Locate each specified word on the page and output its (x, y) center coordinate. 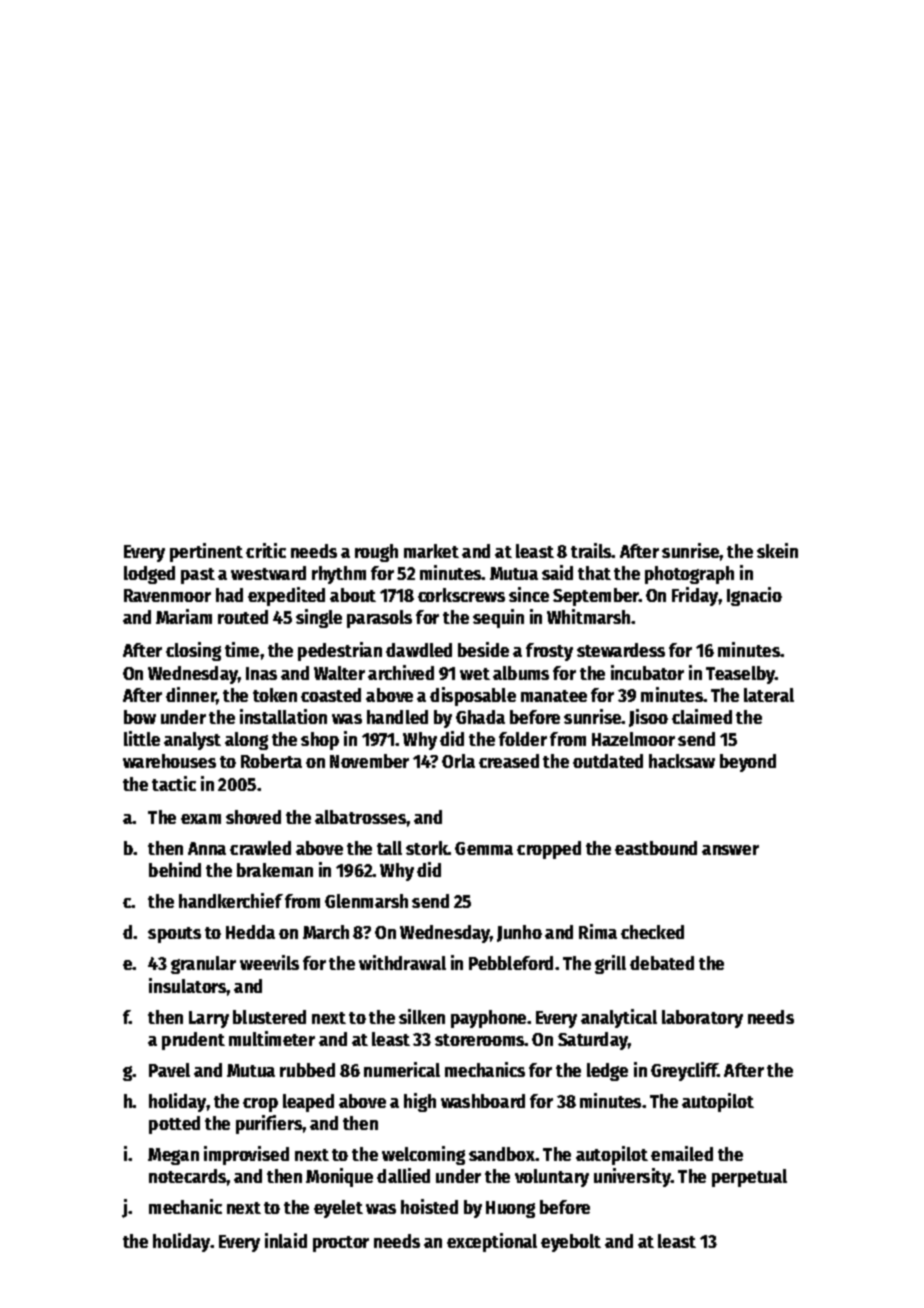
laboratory (702, 1019)
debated (662, 963)
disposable (473, 696)
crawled (260, 848)
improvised (246, 1155)
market (431, 551)
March (326, 932)
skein (777, 550)
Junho (519, 933)
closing (193, 651)
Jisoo (648, 718)
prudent (193, 1041)
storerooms (480, 1040)
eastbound (656, 848)
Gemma (484, 848)
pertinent (206, 552)
